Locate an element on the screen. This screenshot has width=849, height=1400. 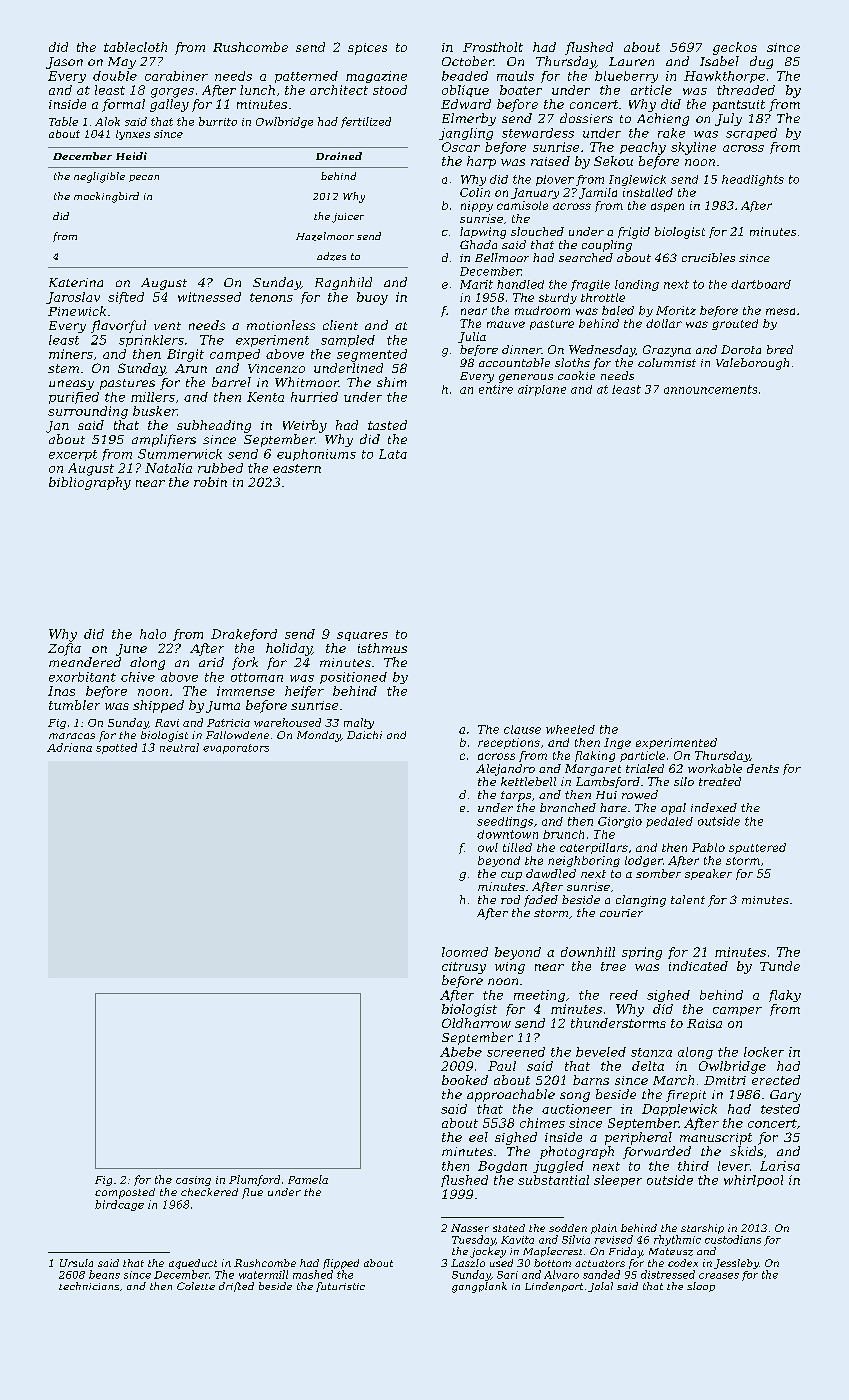
Alejandro is located at coordinates (505, 770).
